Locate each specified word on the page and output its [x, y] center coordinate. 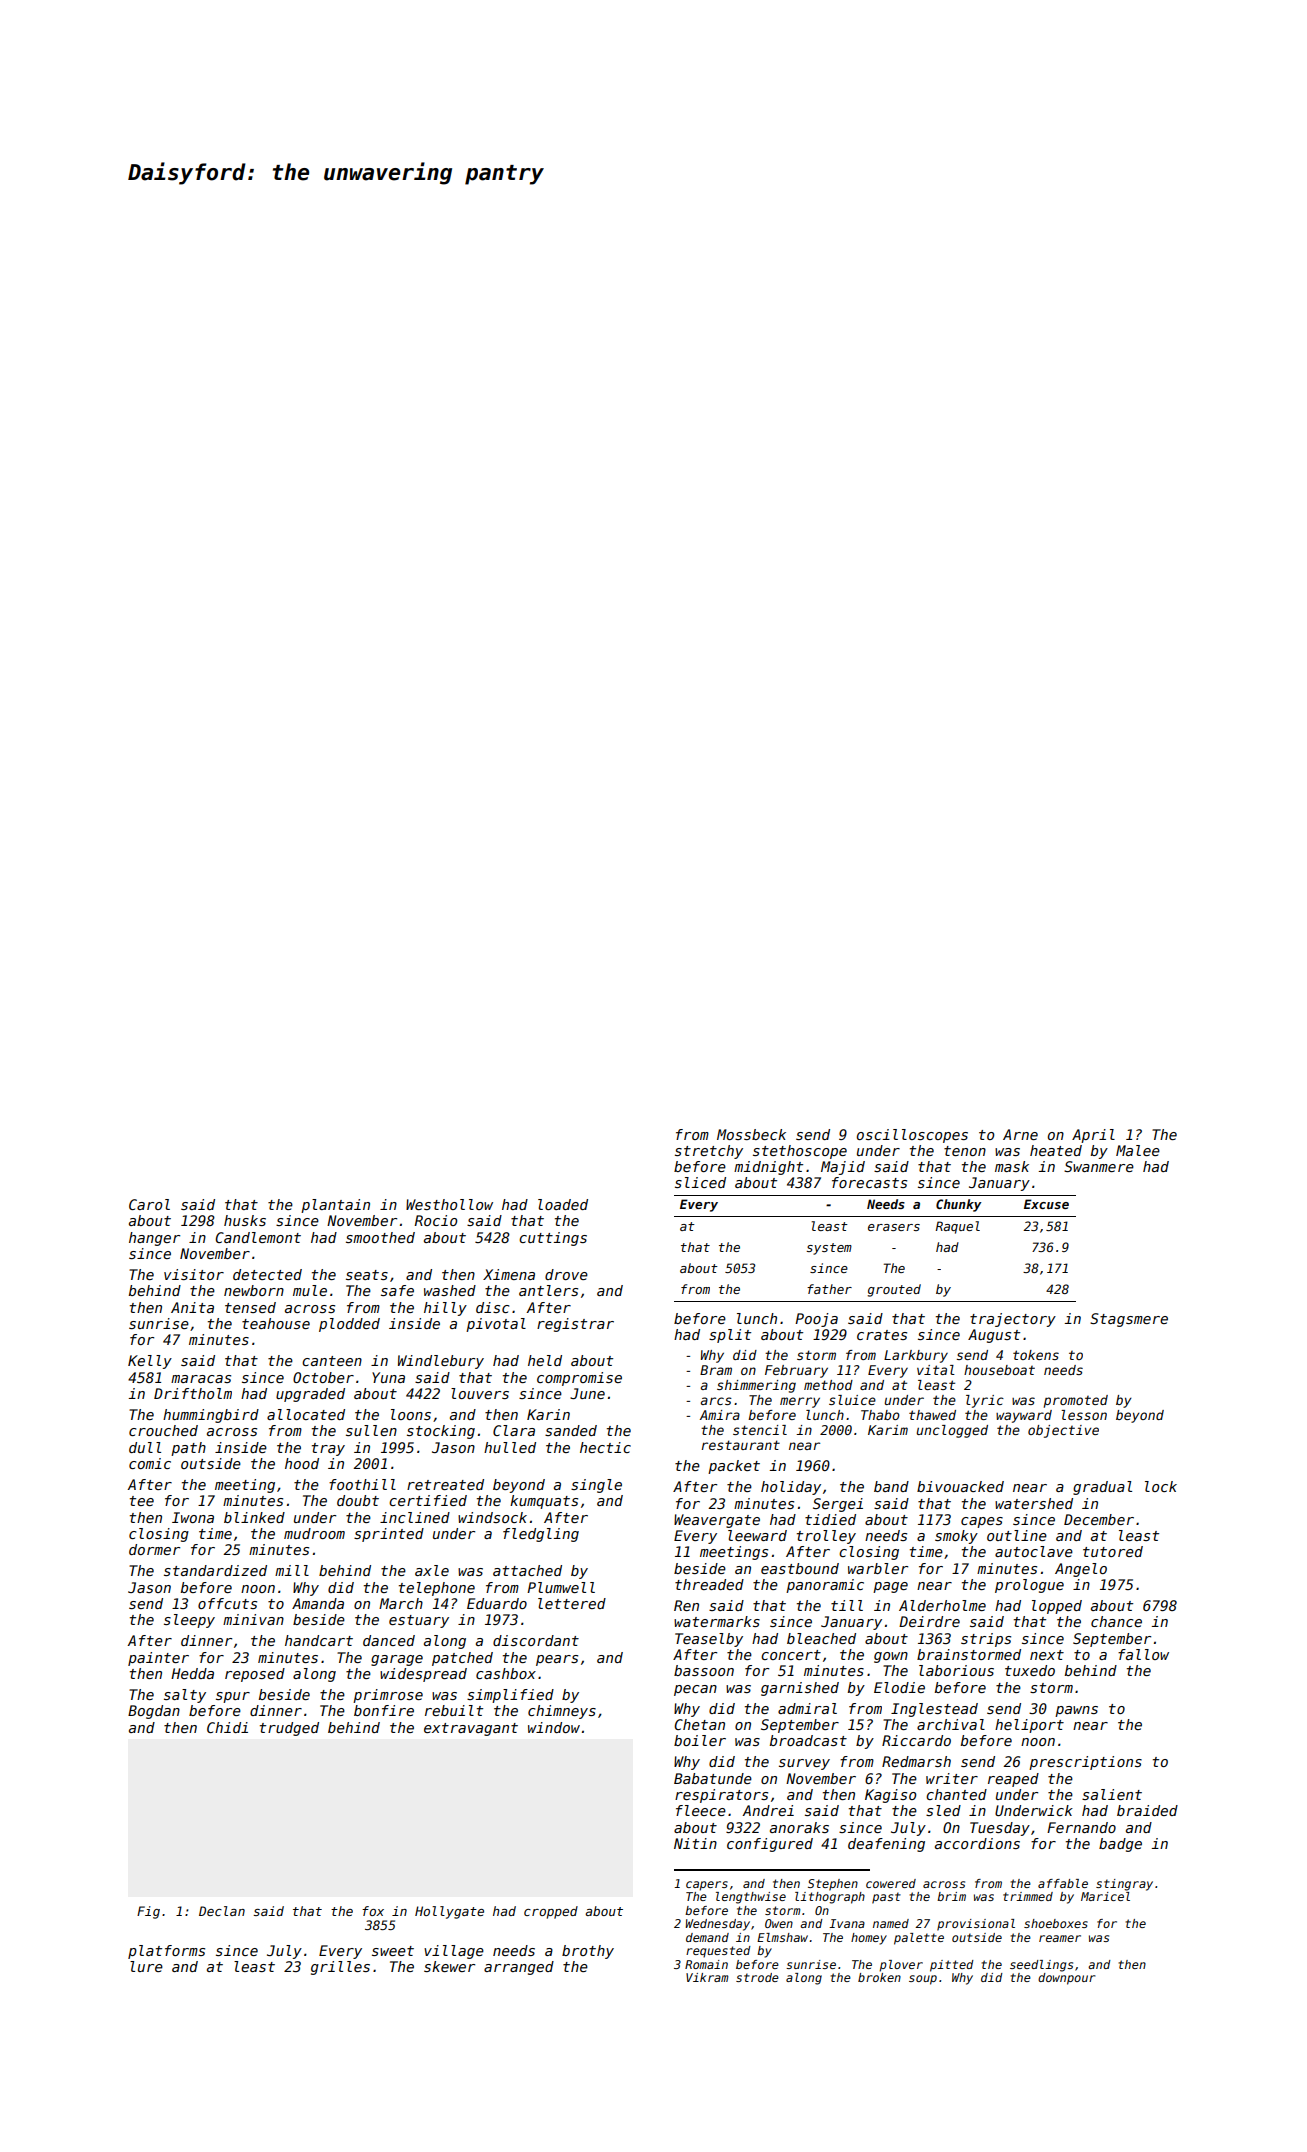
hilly [445, 1309]
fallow [1143, 1654]
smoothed [380, 1237]
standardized [215, 1570]
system [829, 1249]
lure [146, 1966]
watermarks [717, 1621]
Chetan [699, 1724]
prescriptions [1085, 1763]
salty [185, 1696]
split [730, 1336]
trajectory [1013, 1320]
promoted [1076, 1401]
